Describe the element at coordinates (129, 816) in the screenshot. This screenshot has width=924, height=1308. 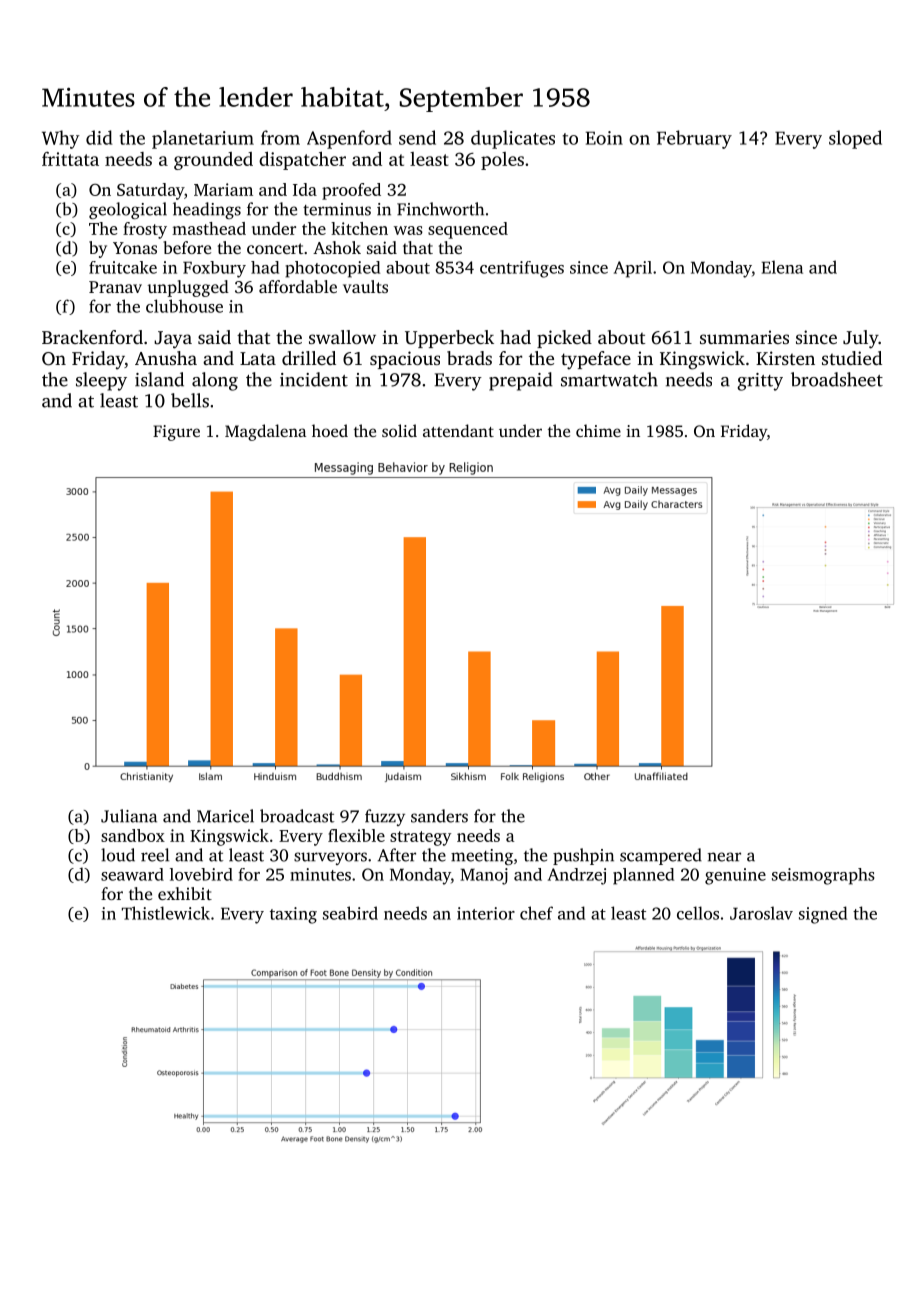
I see `Juliana` at that location.
